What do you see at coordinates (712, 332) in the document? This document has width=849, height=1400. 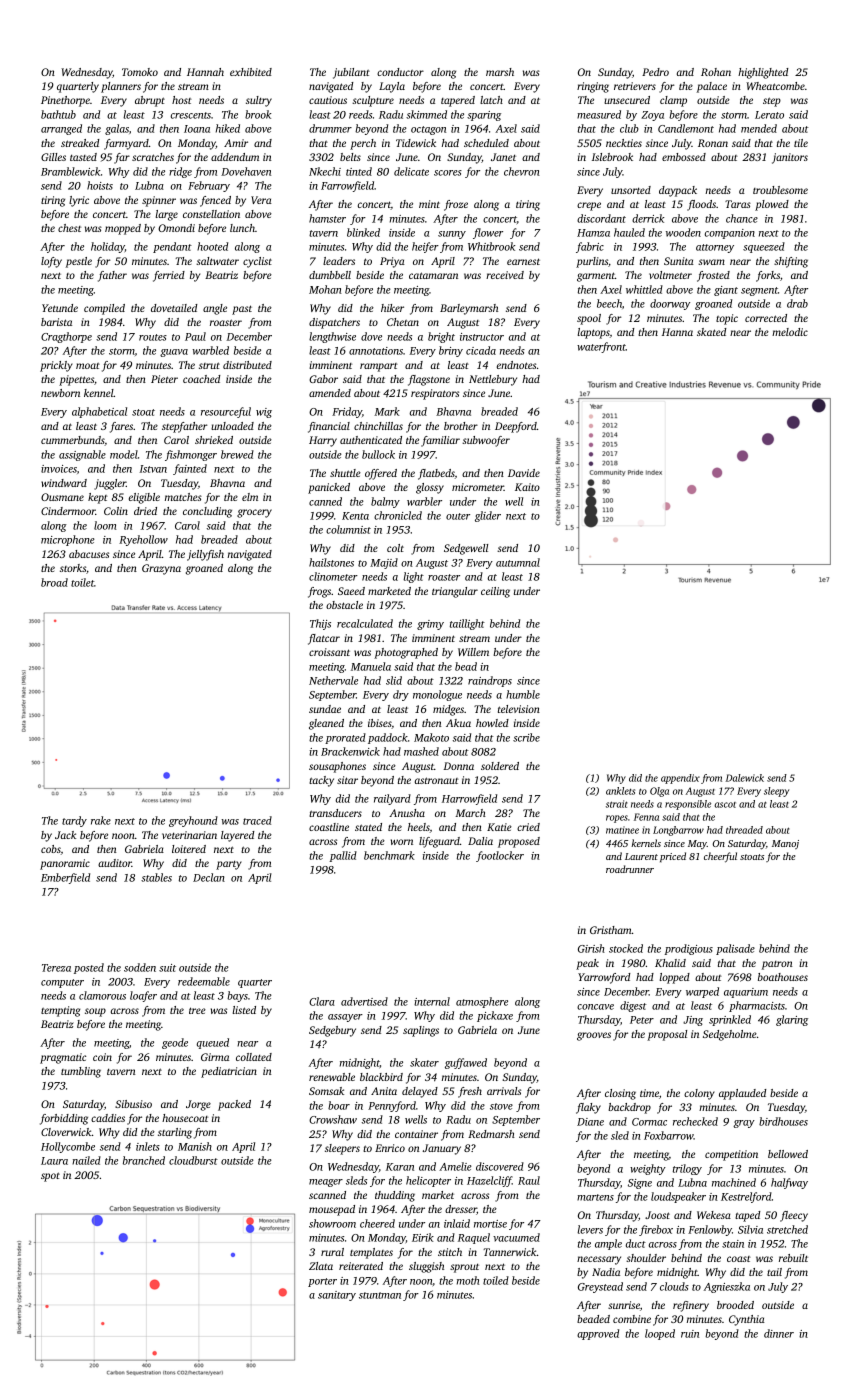 I see `skated` at bounding box center [712, 332].
